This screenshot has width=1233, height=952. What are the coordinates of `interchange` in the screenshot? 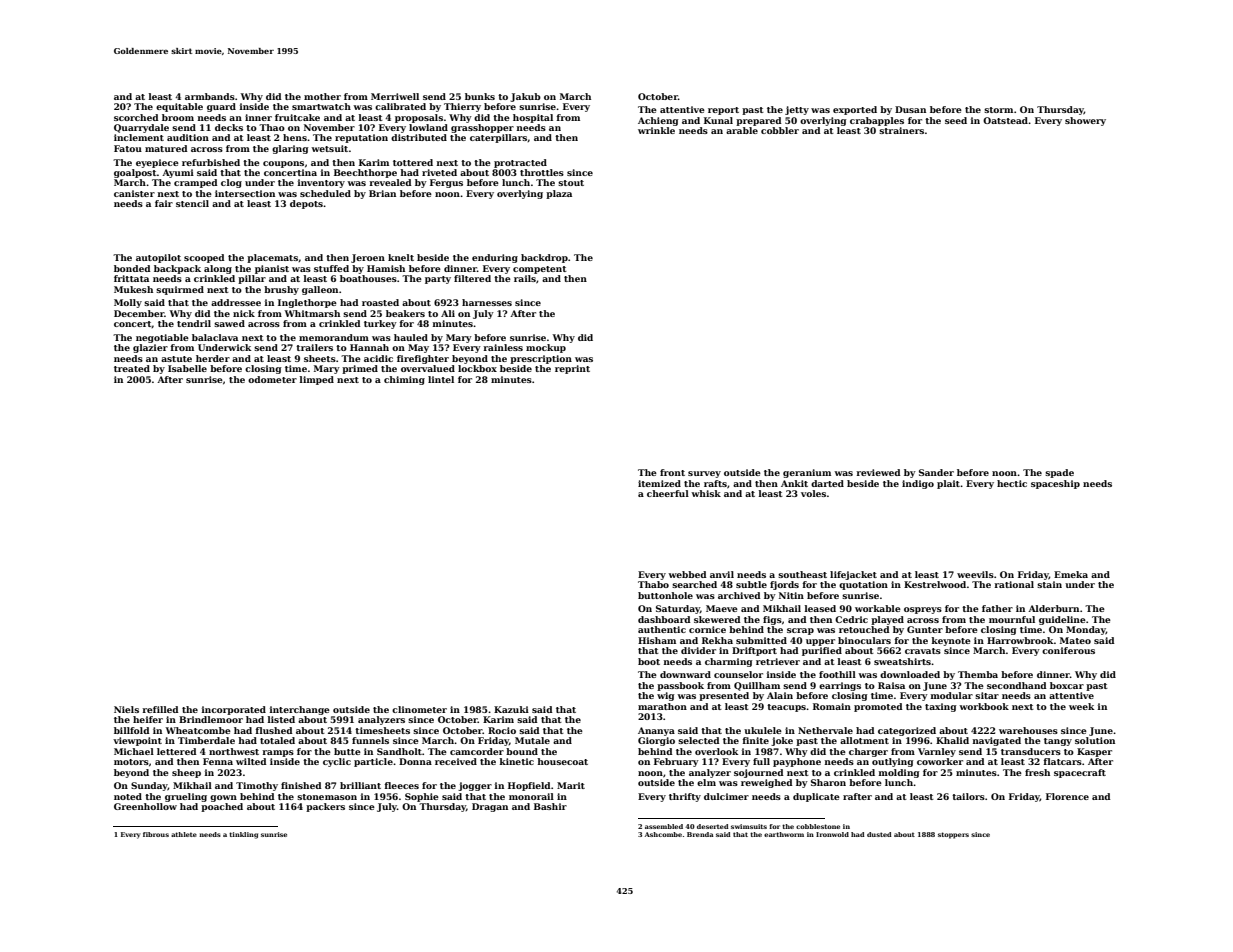 It's located at (300, 710).
